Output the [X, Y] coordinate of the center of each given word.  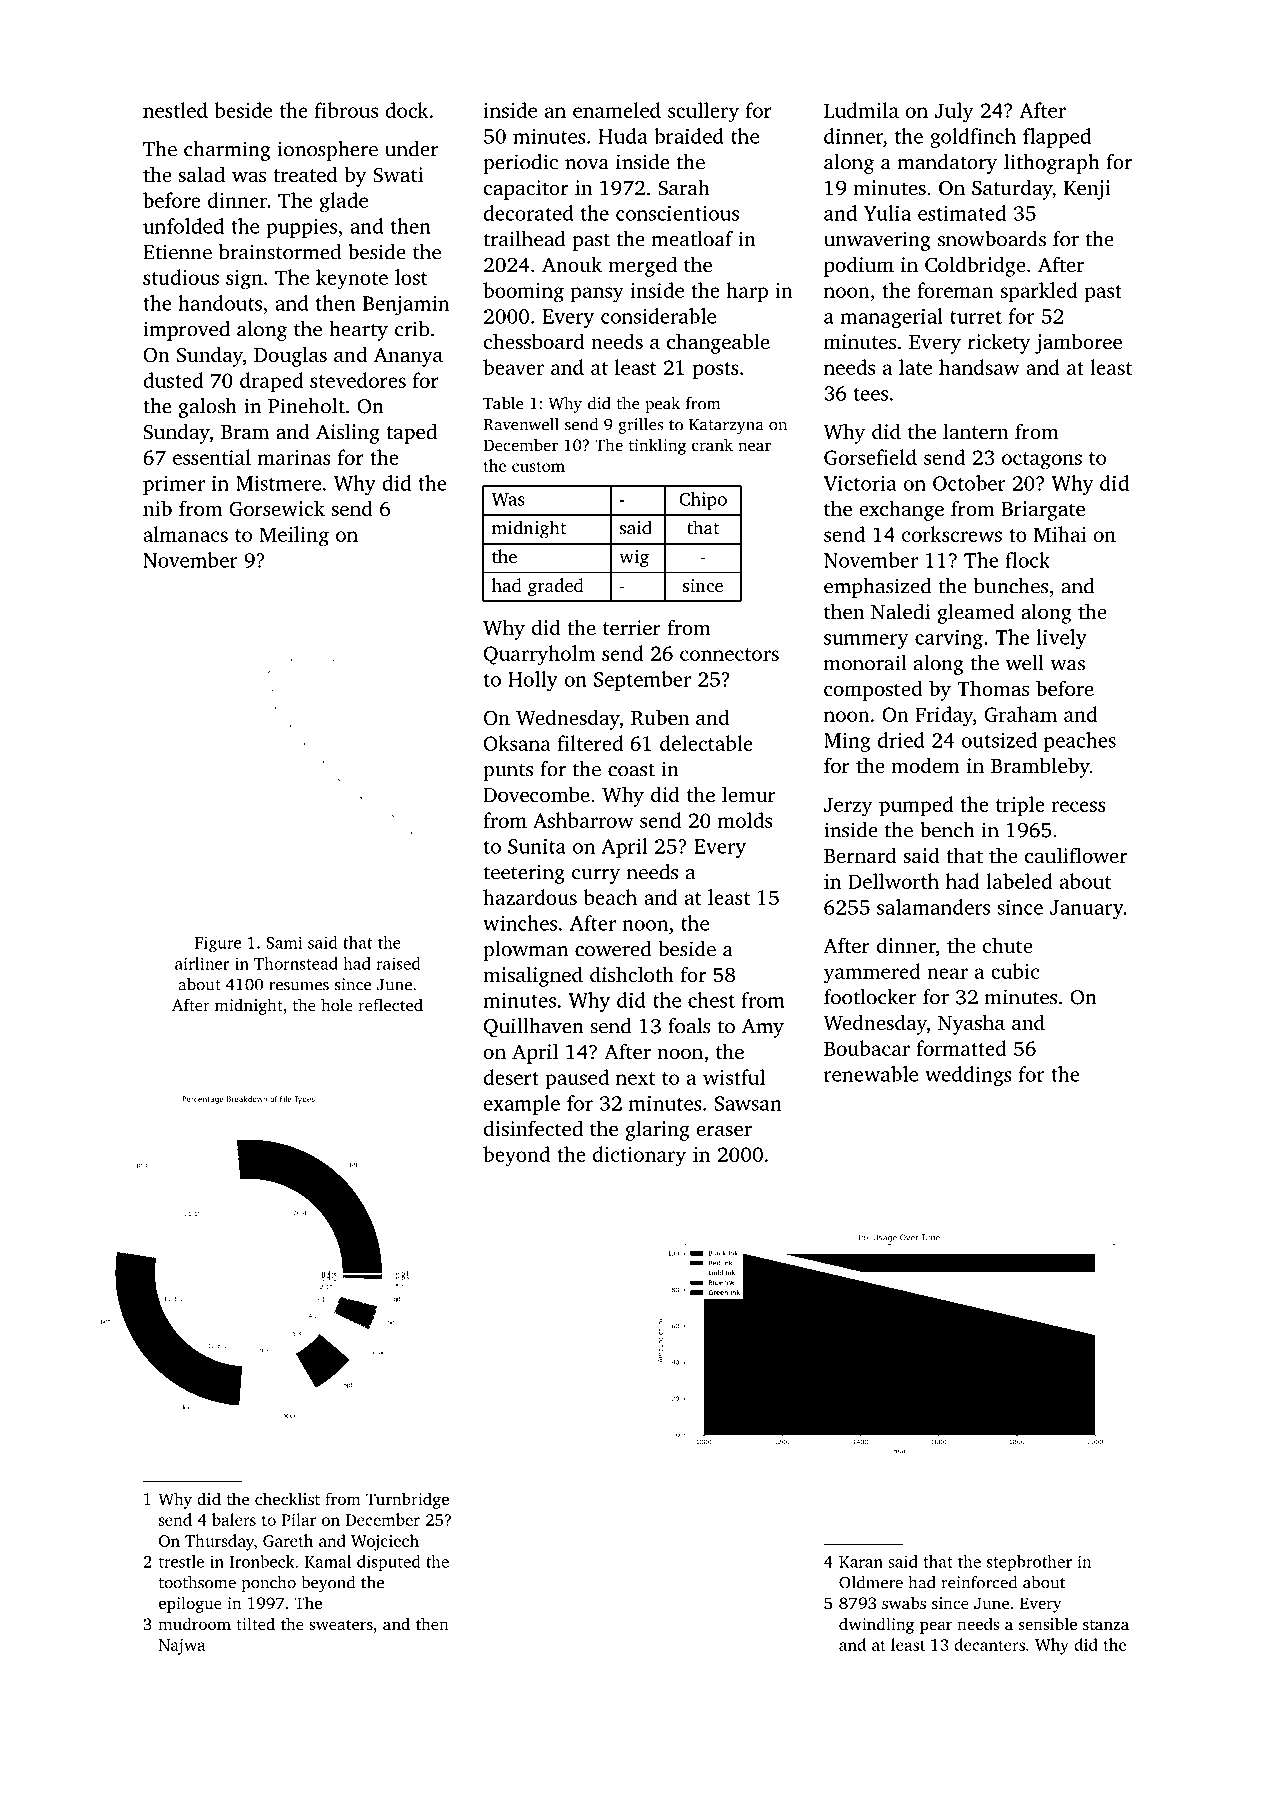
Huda [623, 136]
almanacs [185, 534]
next [635, 1078]
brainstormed [280, 252]
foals [689, 1026]
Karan [861, 1562]
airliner [202, 963]
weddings [968, 1076]
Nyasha [971, 1024]
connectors [729, 654]
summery [866, 641]
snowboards [992, 239]
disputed [388, 1563]
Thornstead [296, 963]
